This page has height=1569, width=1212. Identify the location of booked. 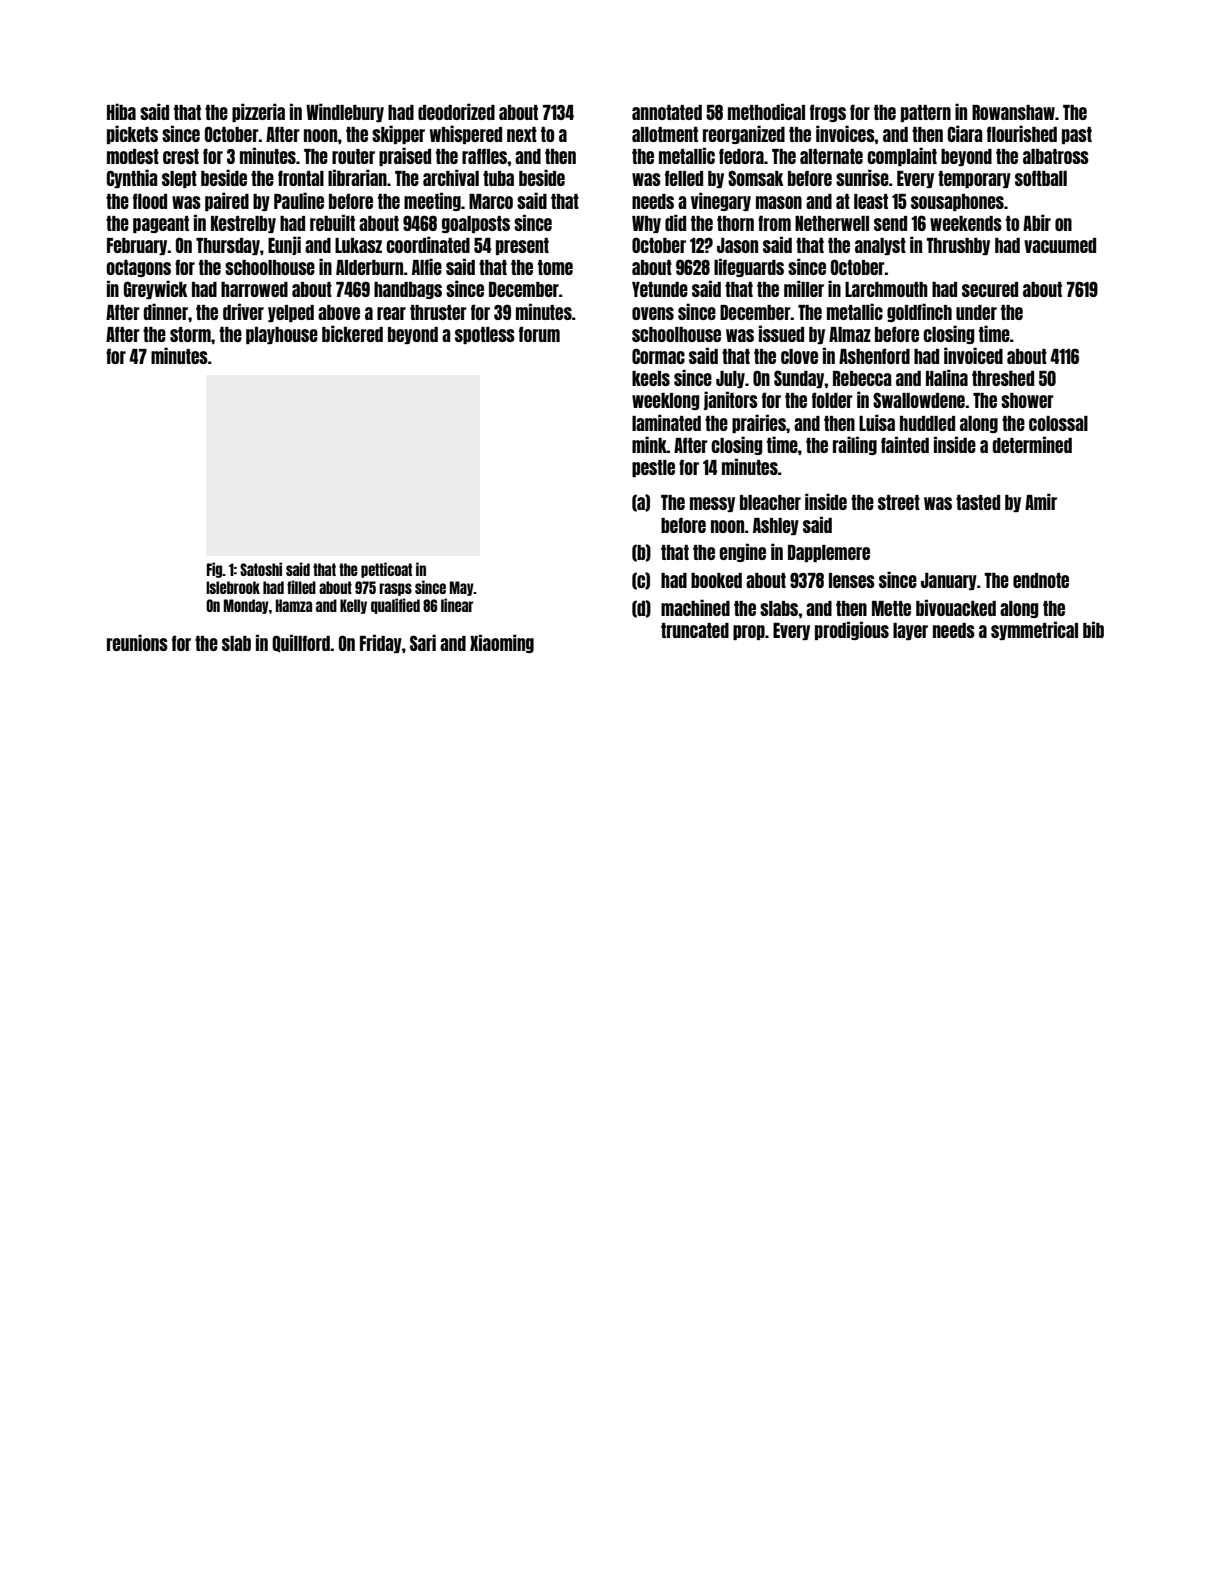
(716, 580).
